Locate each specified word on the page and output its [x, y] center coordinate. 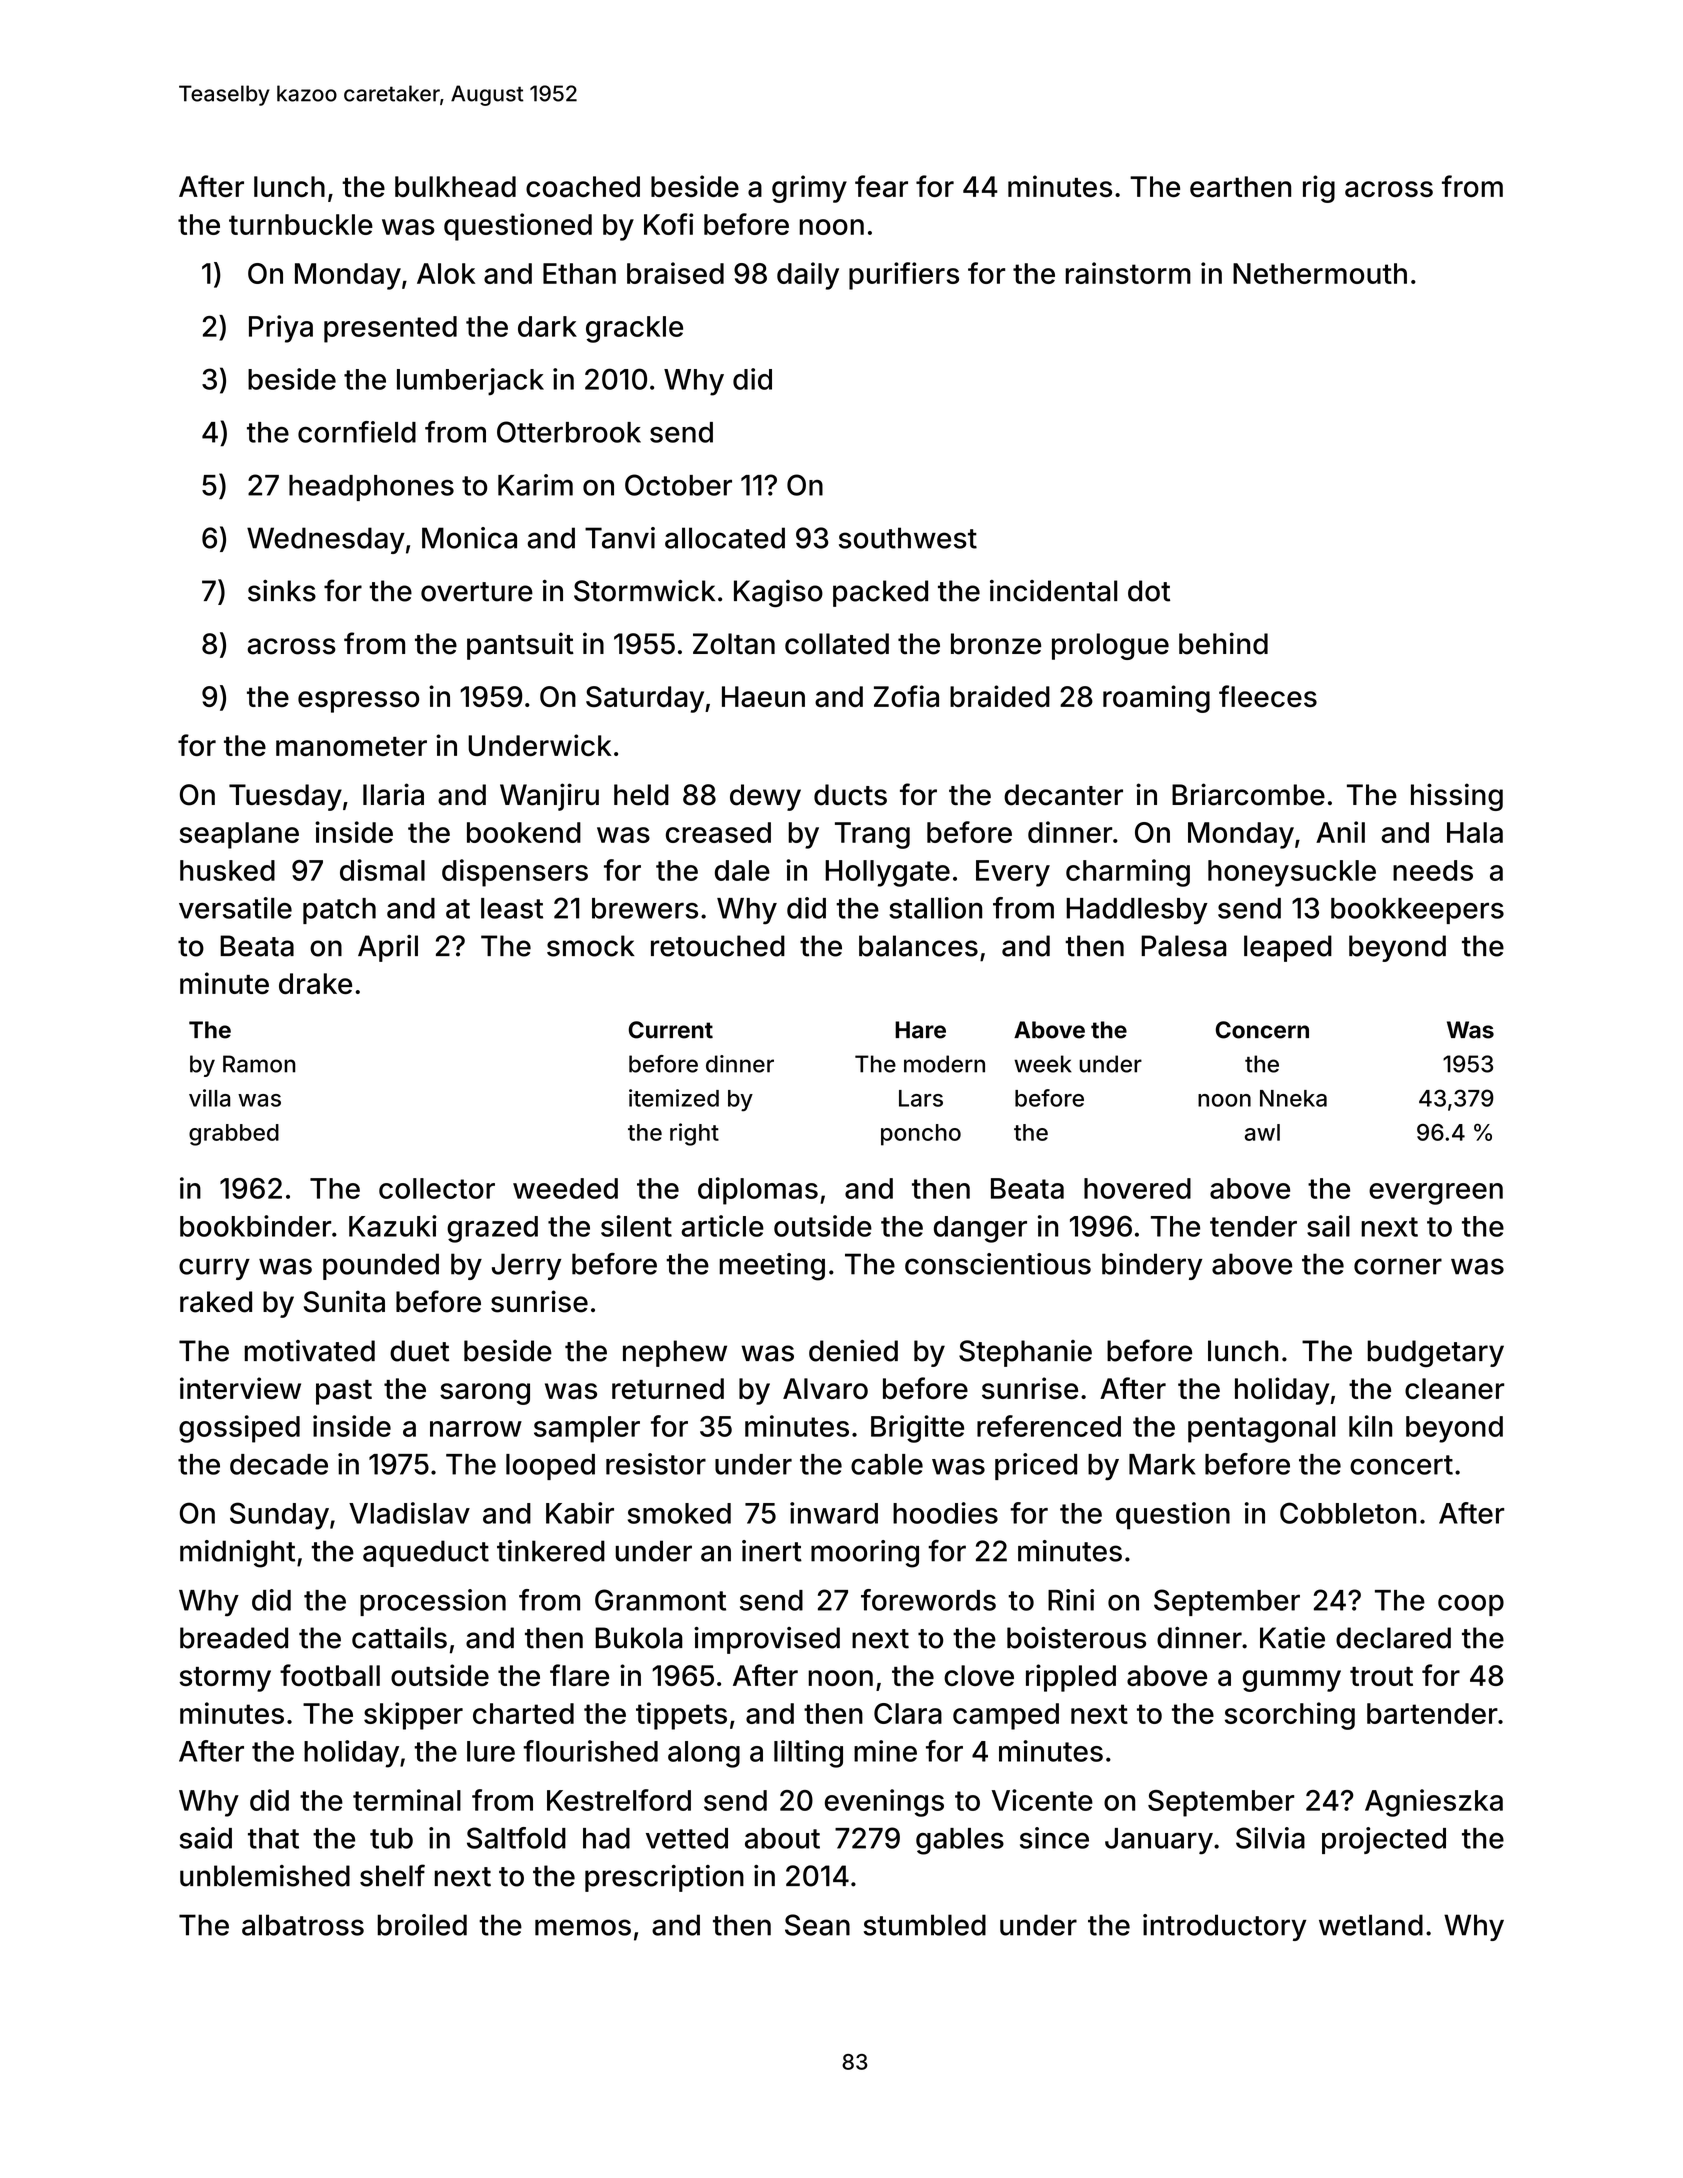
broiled [422, 1925]
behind [1223, 643]
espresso [358, 702]
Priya [281, 329]
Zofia [906, 696]
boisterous [1076, 1638]
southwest [908, 538]
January [1159, 1841]
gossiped [239, 1429]
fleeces [1268, 696]
